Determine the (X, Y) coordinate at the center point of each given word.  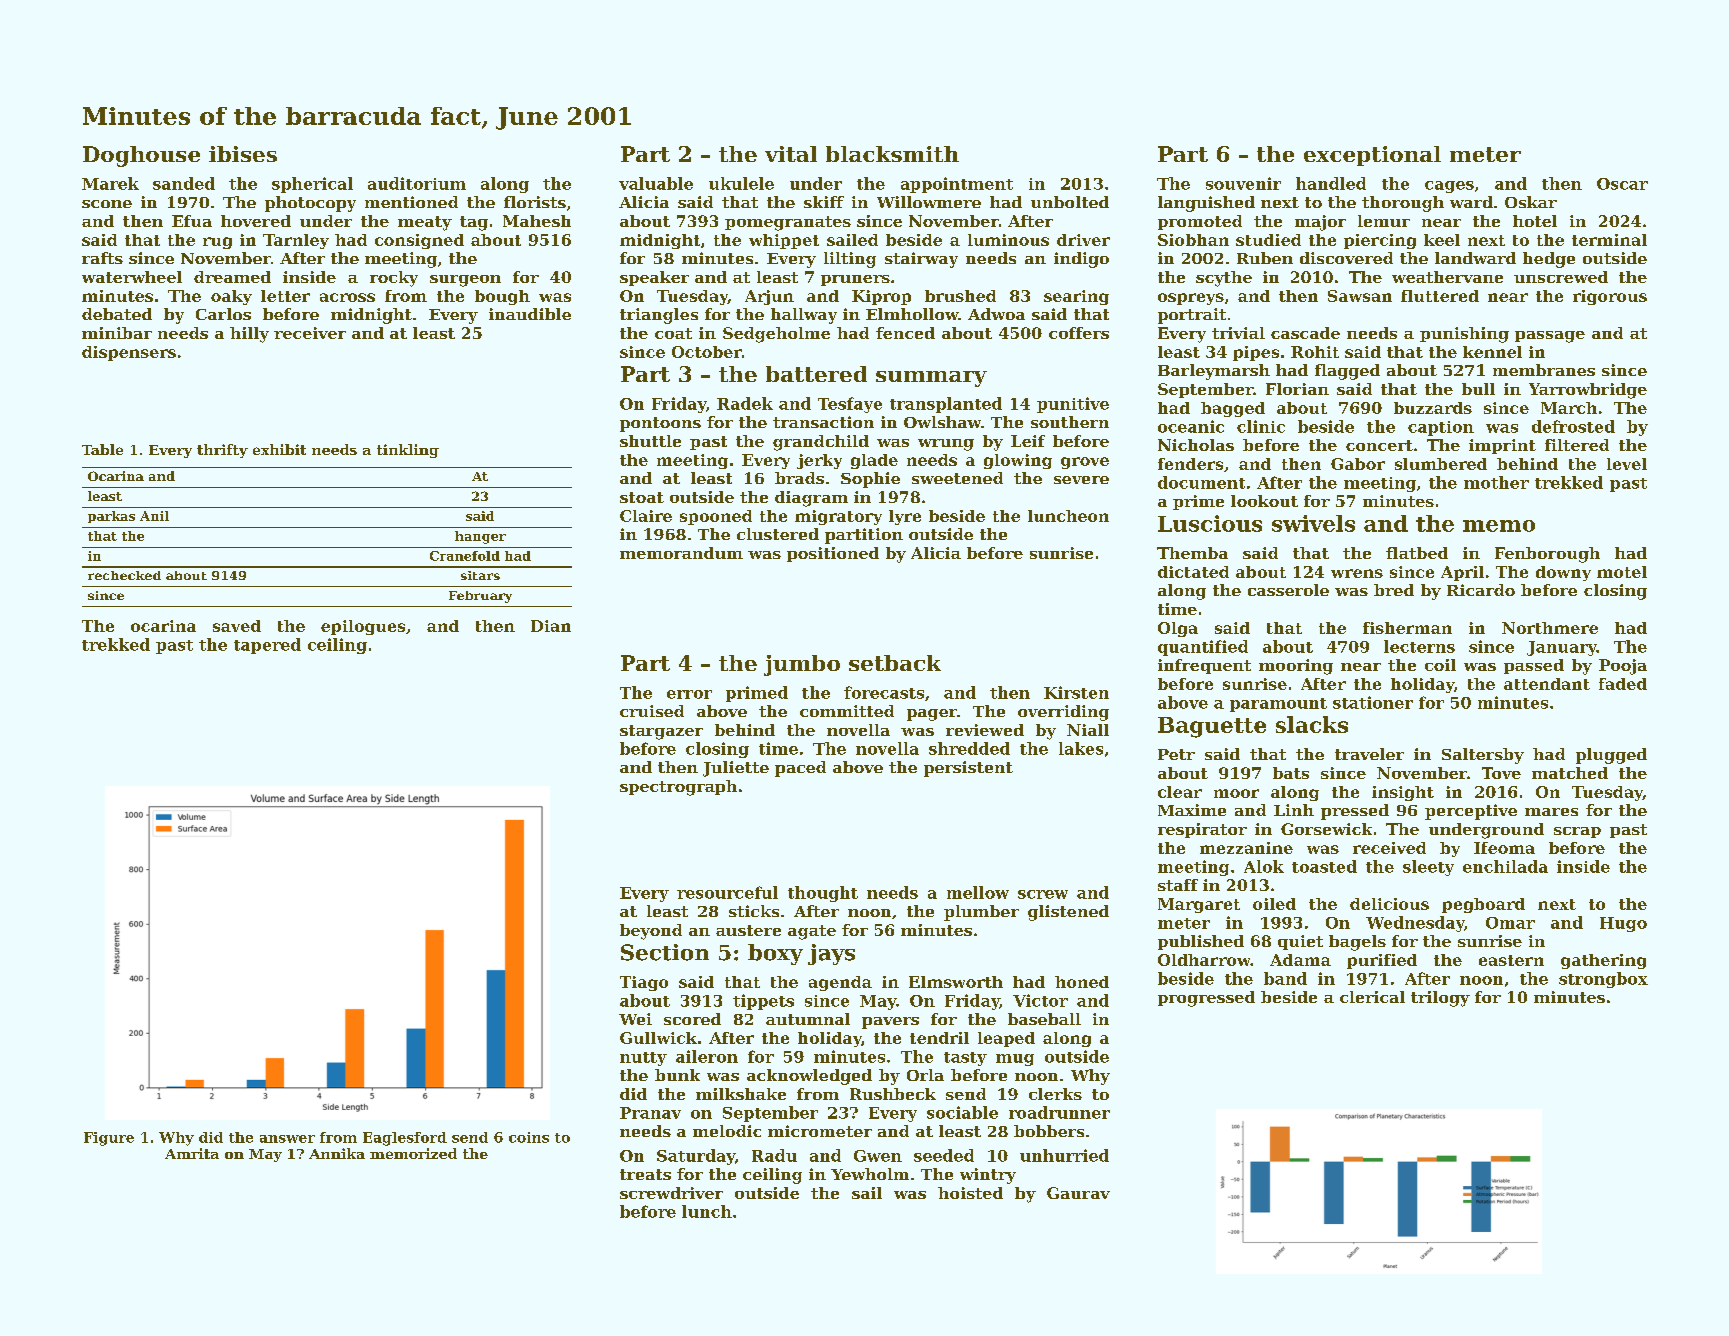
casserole (1288, 590)
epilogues (363, 627)
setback (895, 663)
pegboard (1483, 905)
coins (529, 1137)
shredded (969, 748)
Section (665, 952)
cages (1449, 187)
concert (1379, 445)
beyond (651, 932)
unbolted (1070, 202)
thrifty (222, 451)
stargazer (661, 732)
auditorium (417, 183)
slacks (1312, 724)
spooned (716, 517)
